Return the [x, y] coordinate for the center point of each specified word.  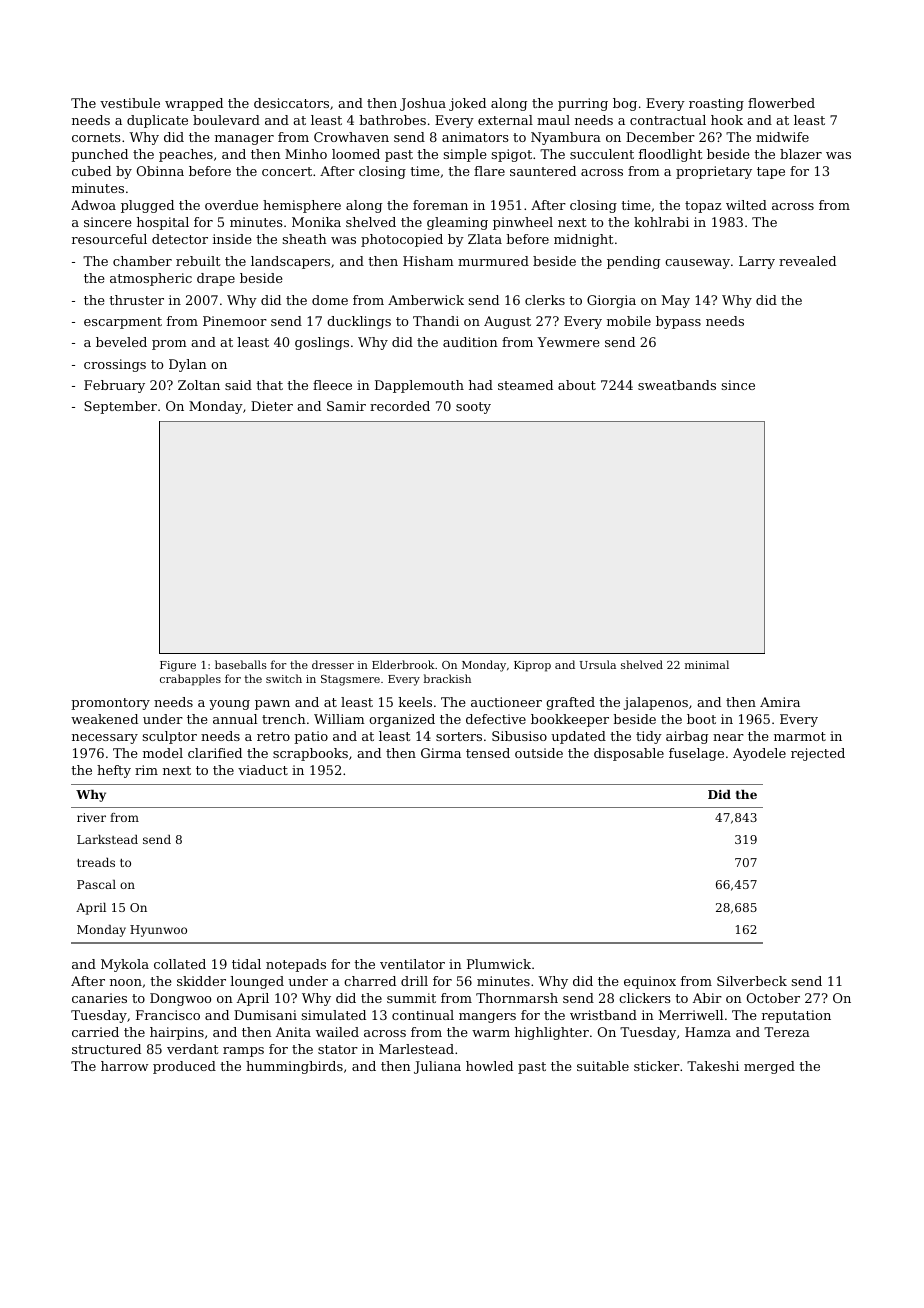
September [120, 407]
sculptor [170, 737]
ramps [243, 1052]
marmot [800, 736]
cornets [96, 137]
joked [467, 104]
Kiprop [532, 666]
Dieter [272, 406]
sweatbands [677, 385]
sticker [657, 1066]
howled [489, 1066]
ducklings [359, 322]
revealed [807, 261]
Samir [346, 406]
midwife [782, 137]
